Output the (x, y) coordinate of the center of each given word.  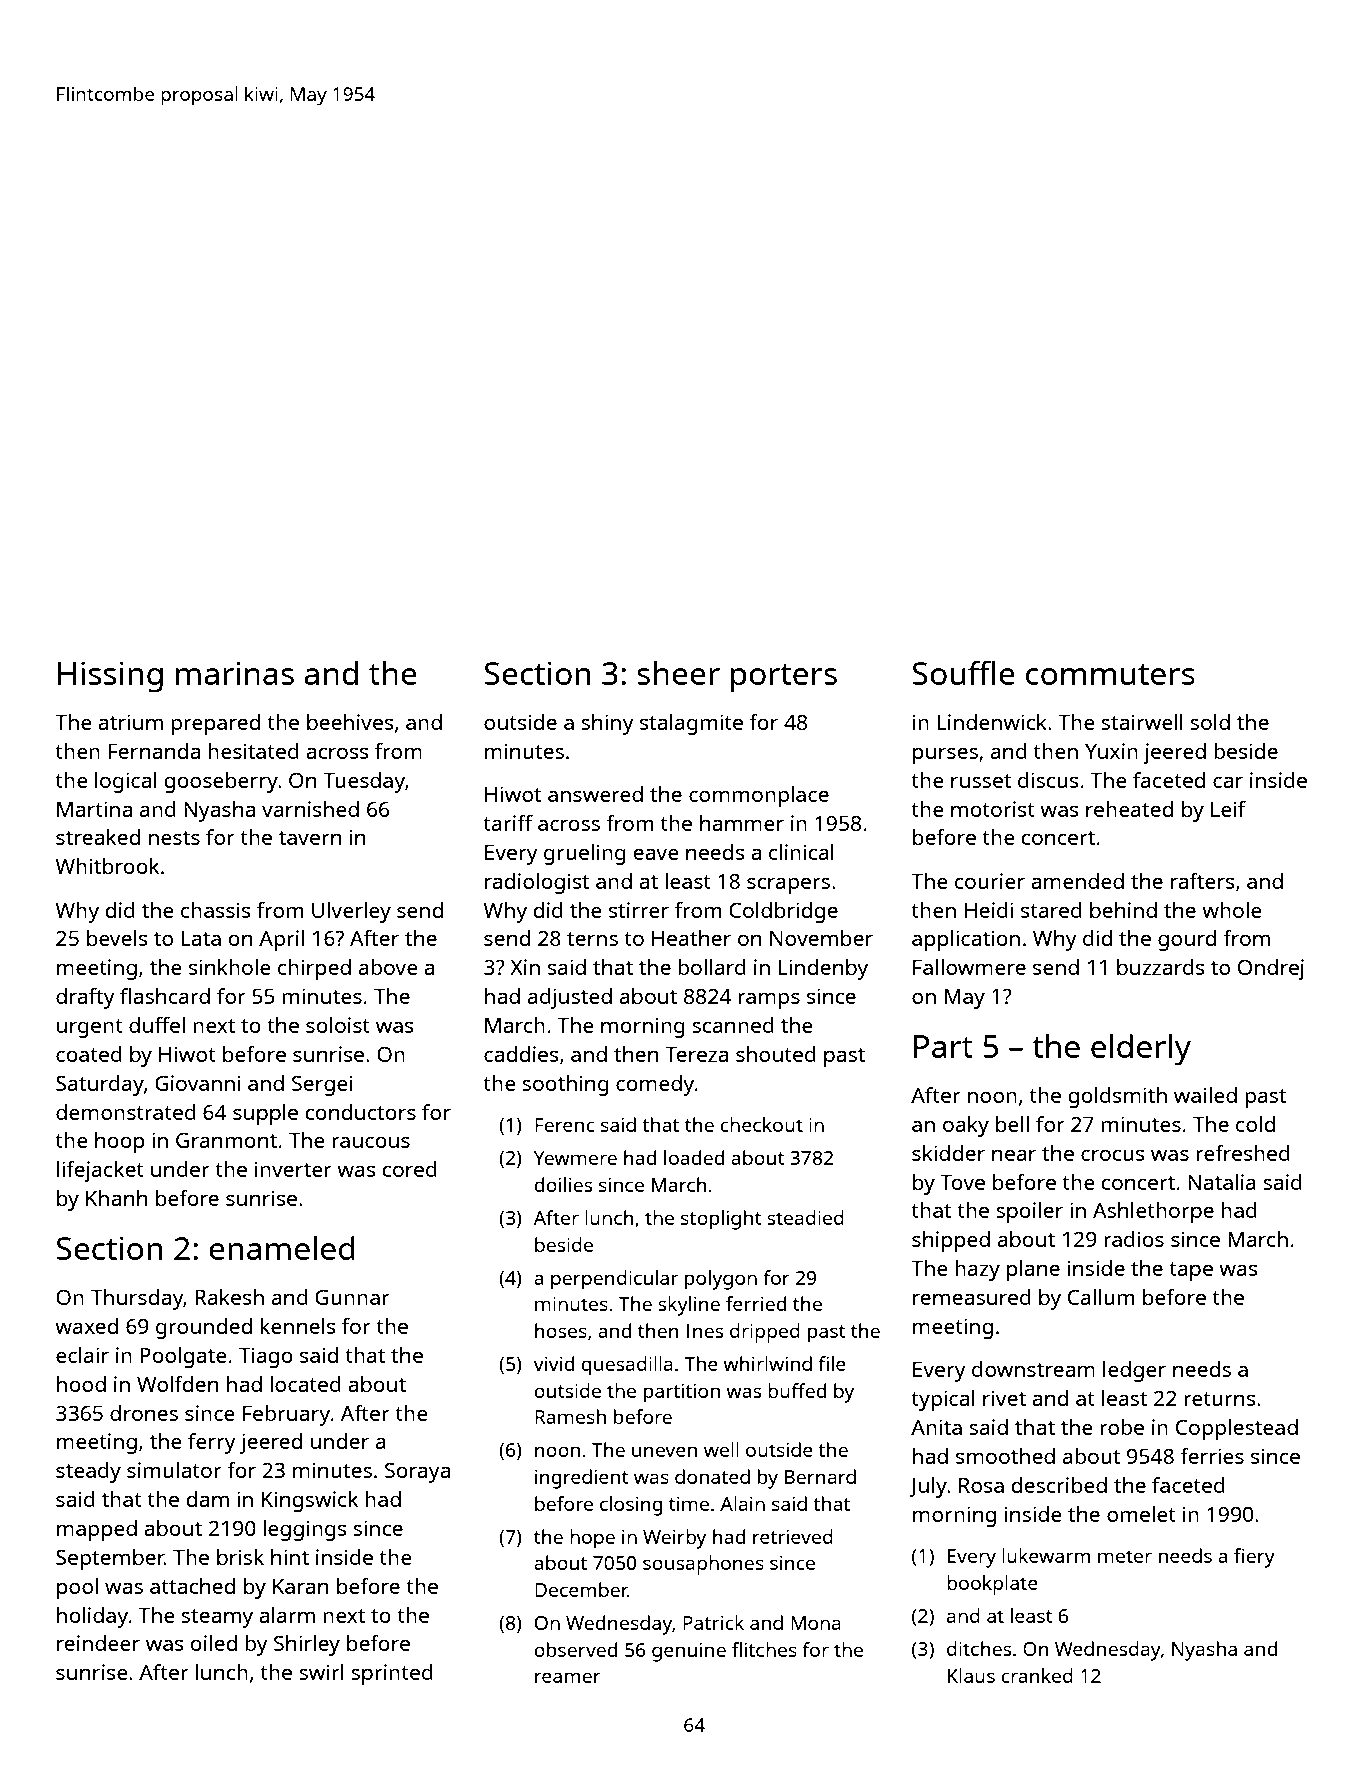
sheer (678, 673)
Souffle (964, 672)
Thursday (137, 1299)
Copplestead (1237, 1429)
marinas (235, 673)
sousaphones (703, 1565)
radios (1134, 1239)
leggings (305, 1530)
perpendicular (614, 1280)
